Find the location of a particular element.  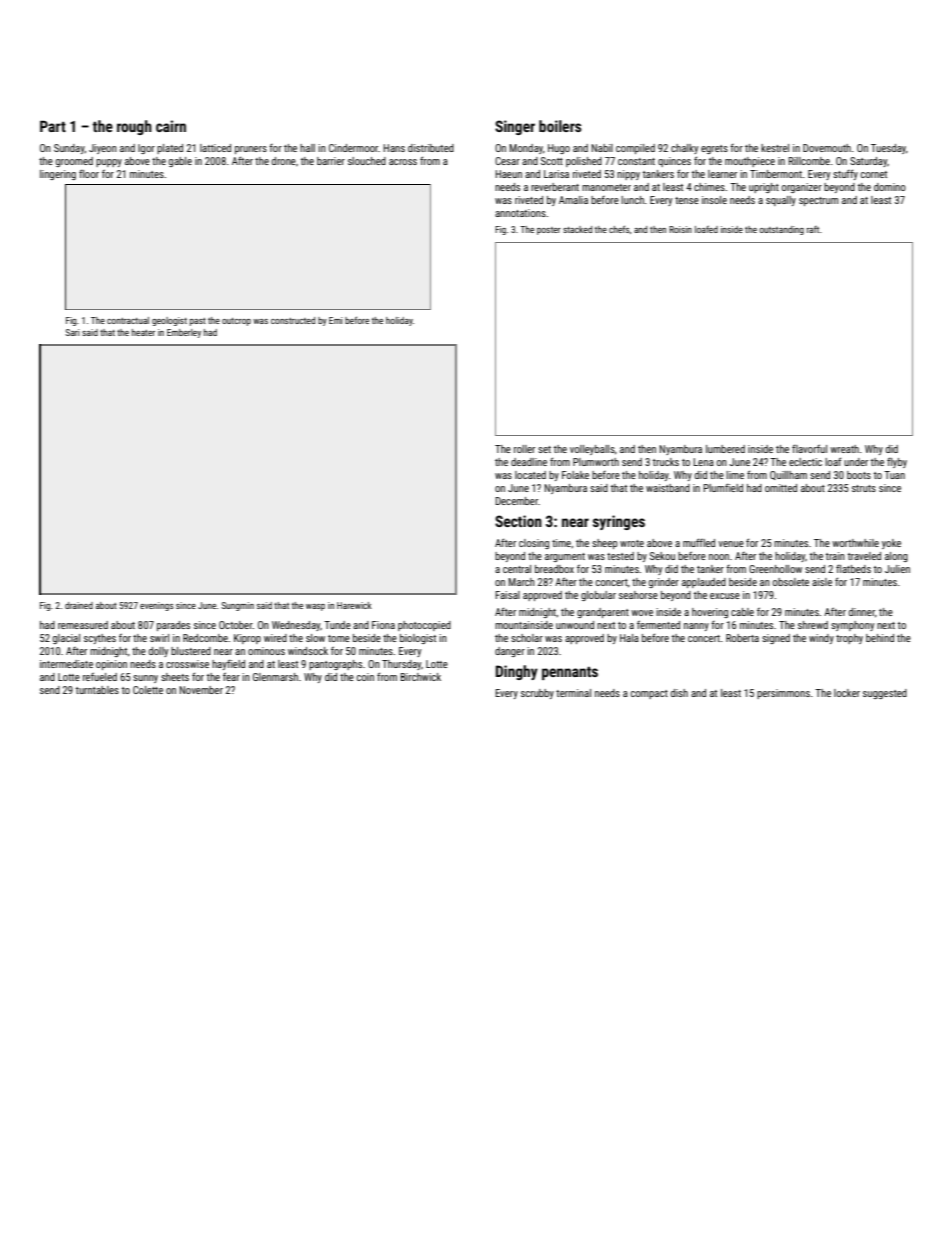

lingering is located at coordinates (58, 175).
